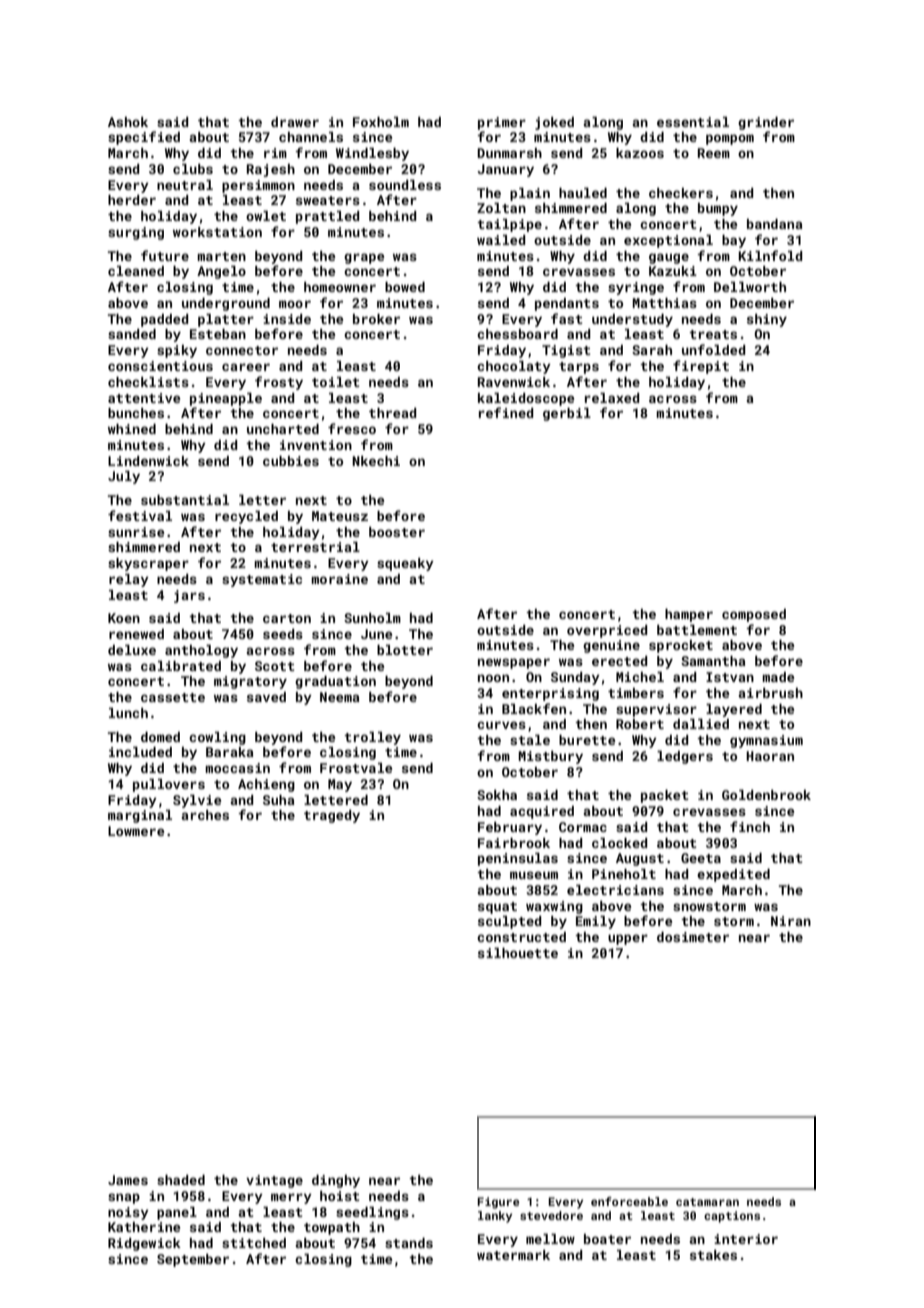 The width and height of the image is (924, 1308). I want to click on included, so click(140, 752).
